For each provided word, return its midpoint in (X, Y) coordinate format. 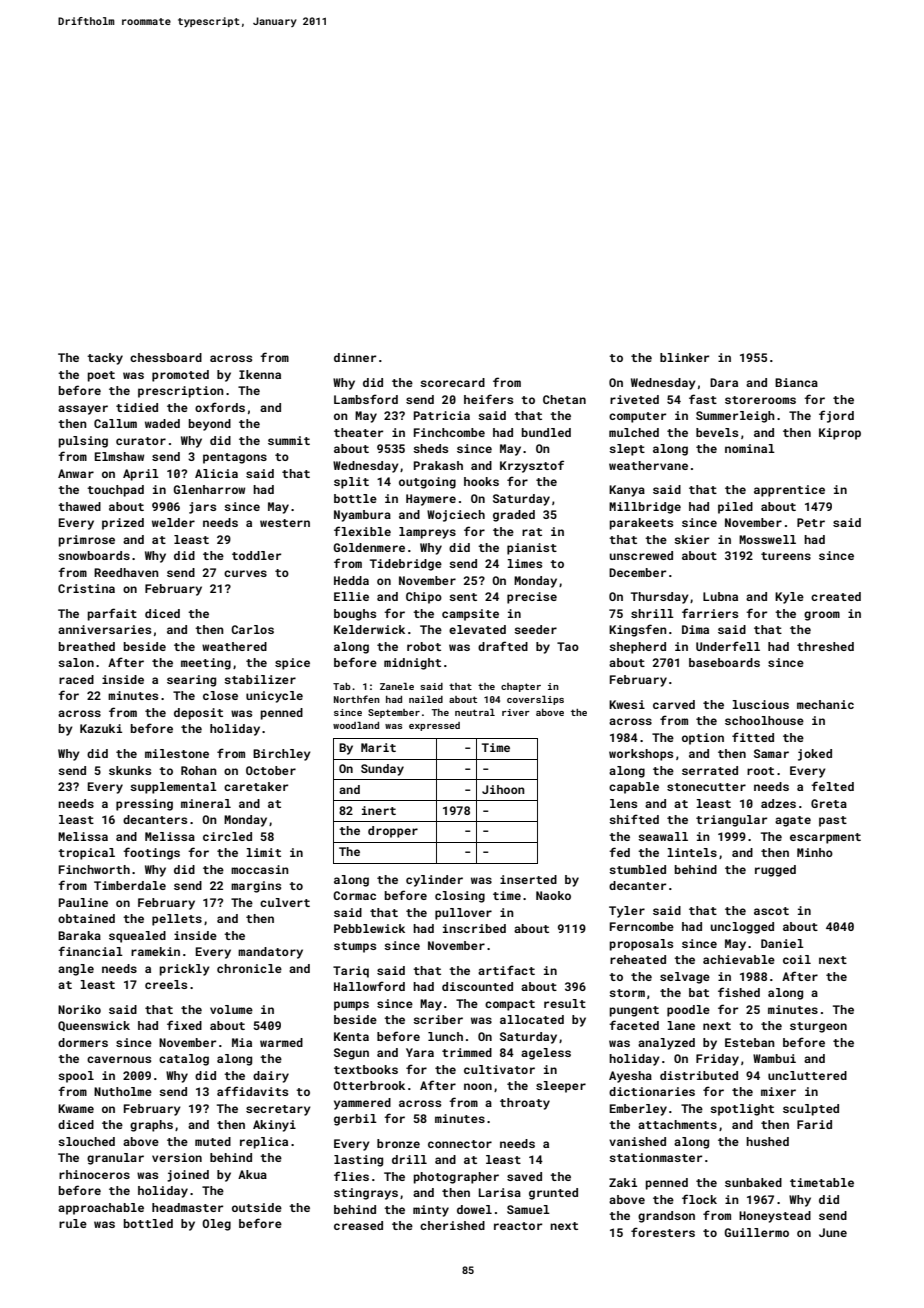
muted (213, 1141)
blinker (684, 357)
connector (460, 1144)
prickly (185, 970)
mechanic (825, 704)
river (516, 712)
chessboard (166, 357)
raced (76, 679)
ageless (546, 1054)
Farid (814, 1124)
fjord (836, 416)
